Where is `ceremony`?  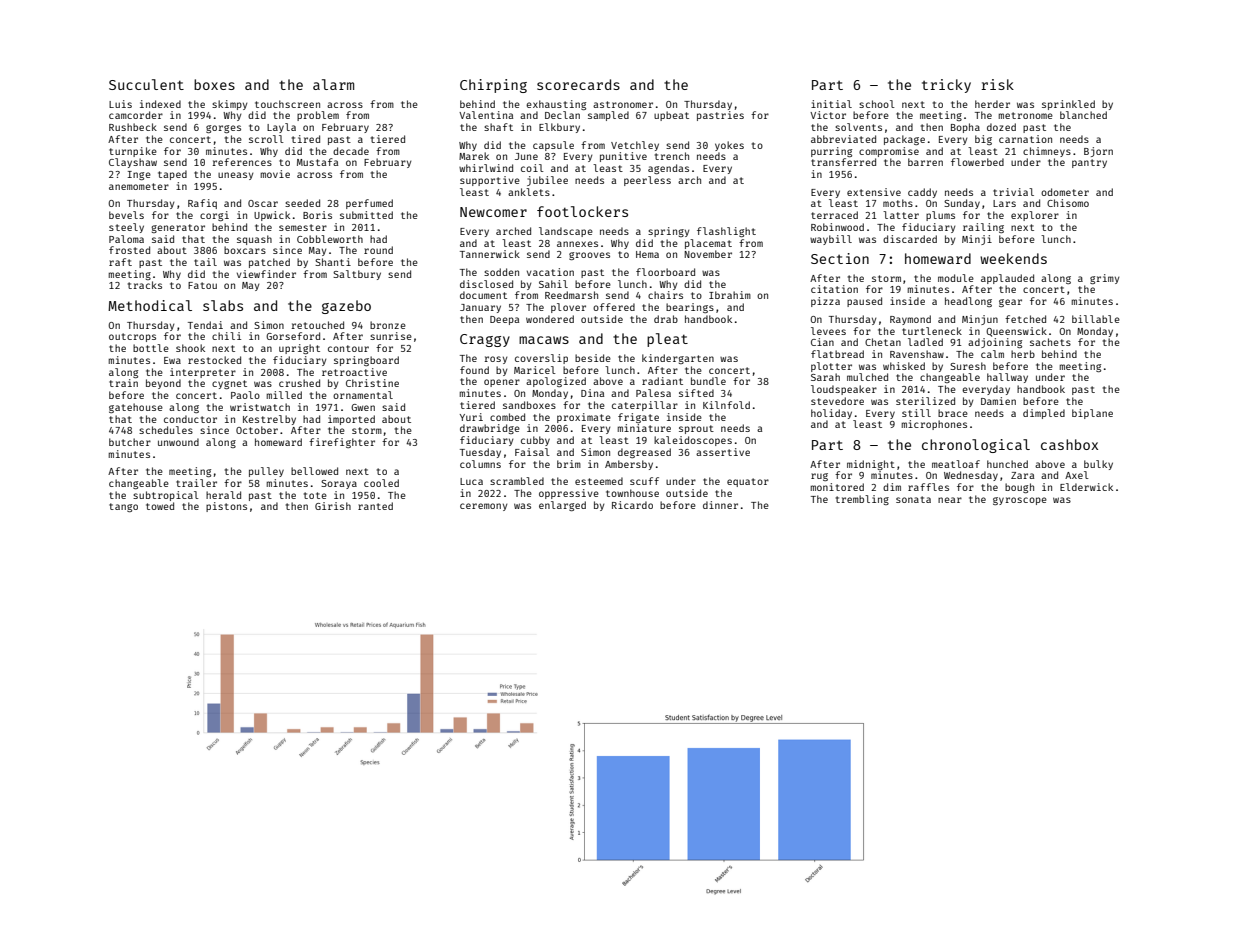 ceremony is located at coordinates (483, 507).
